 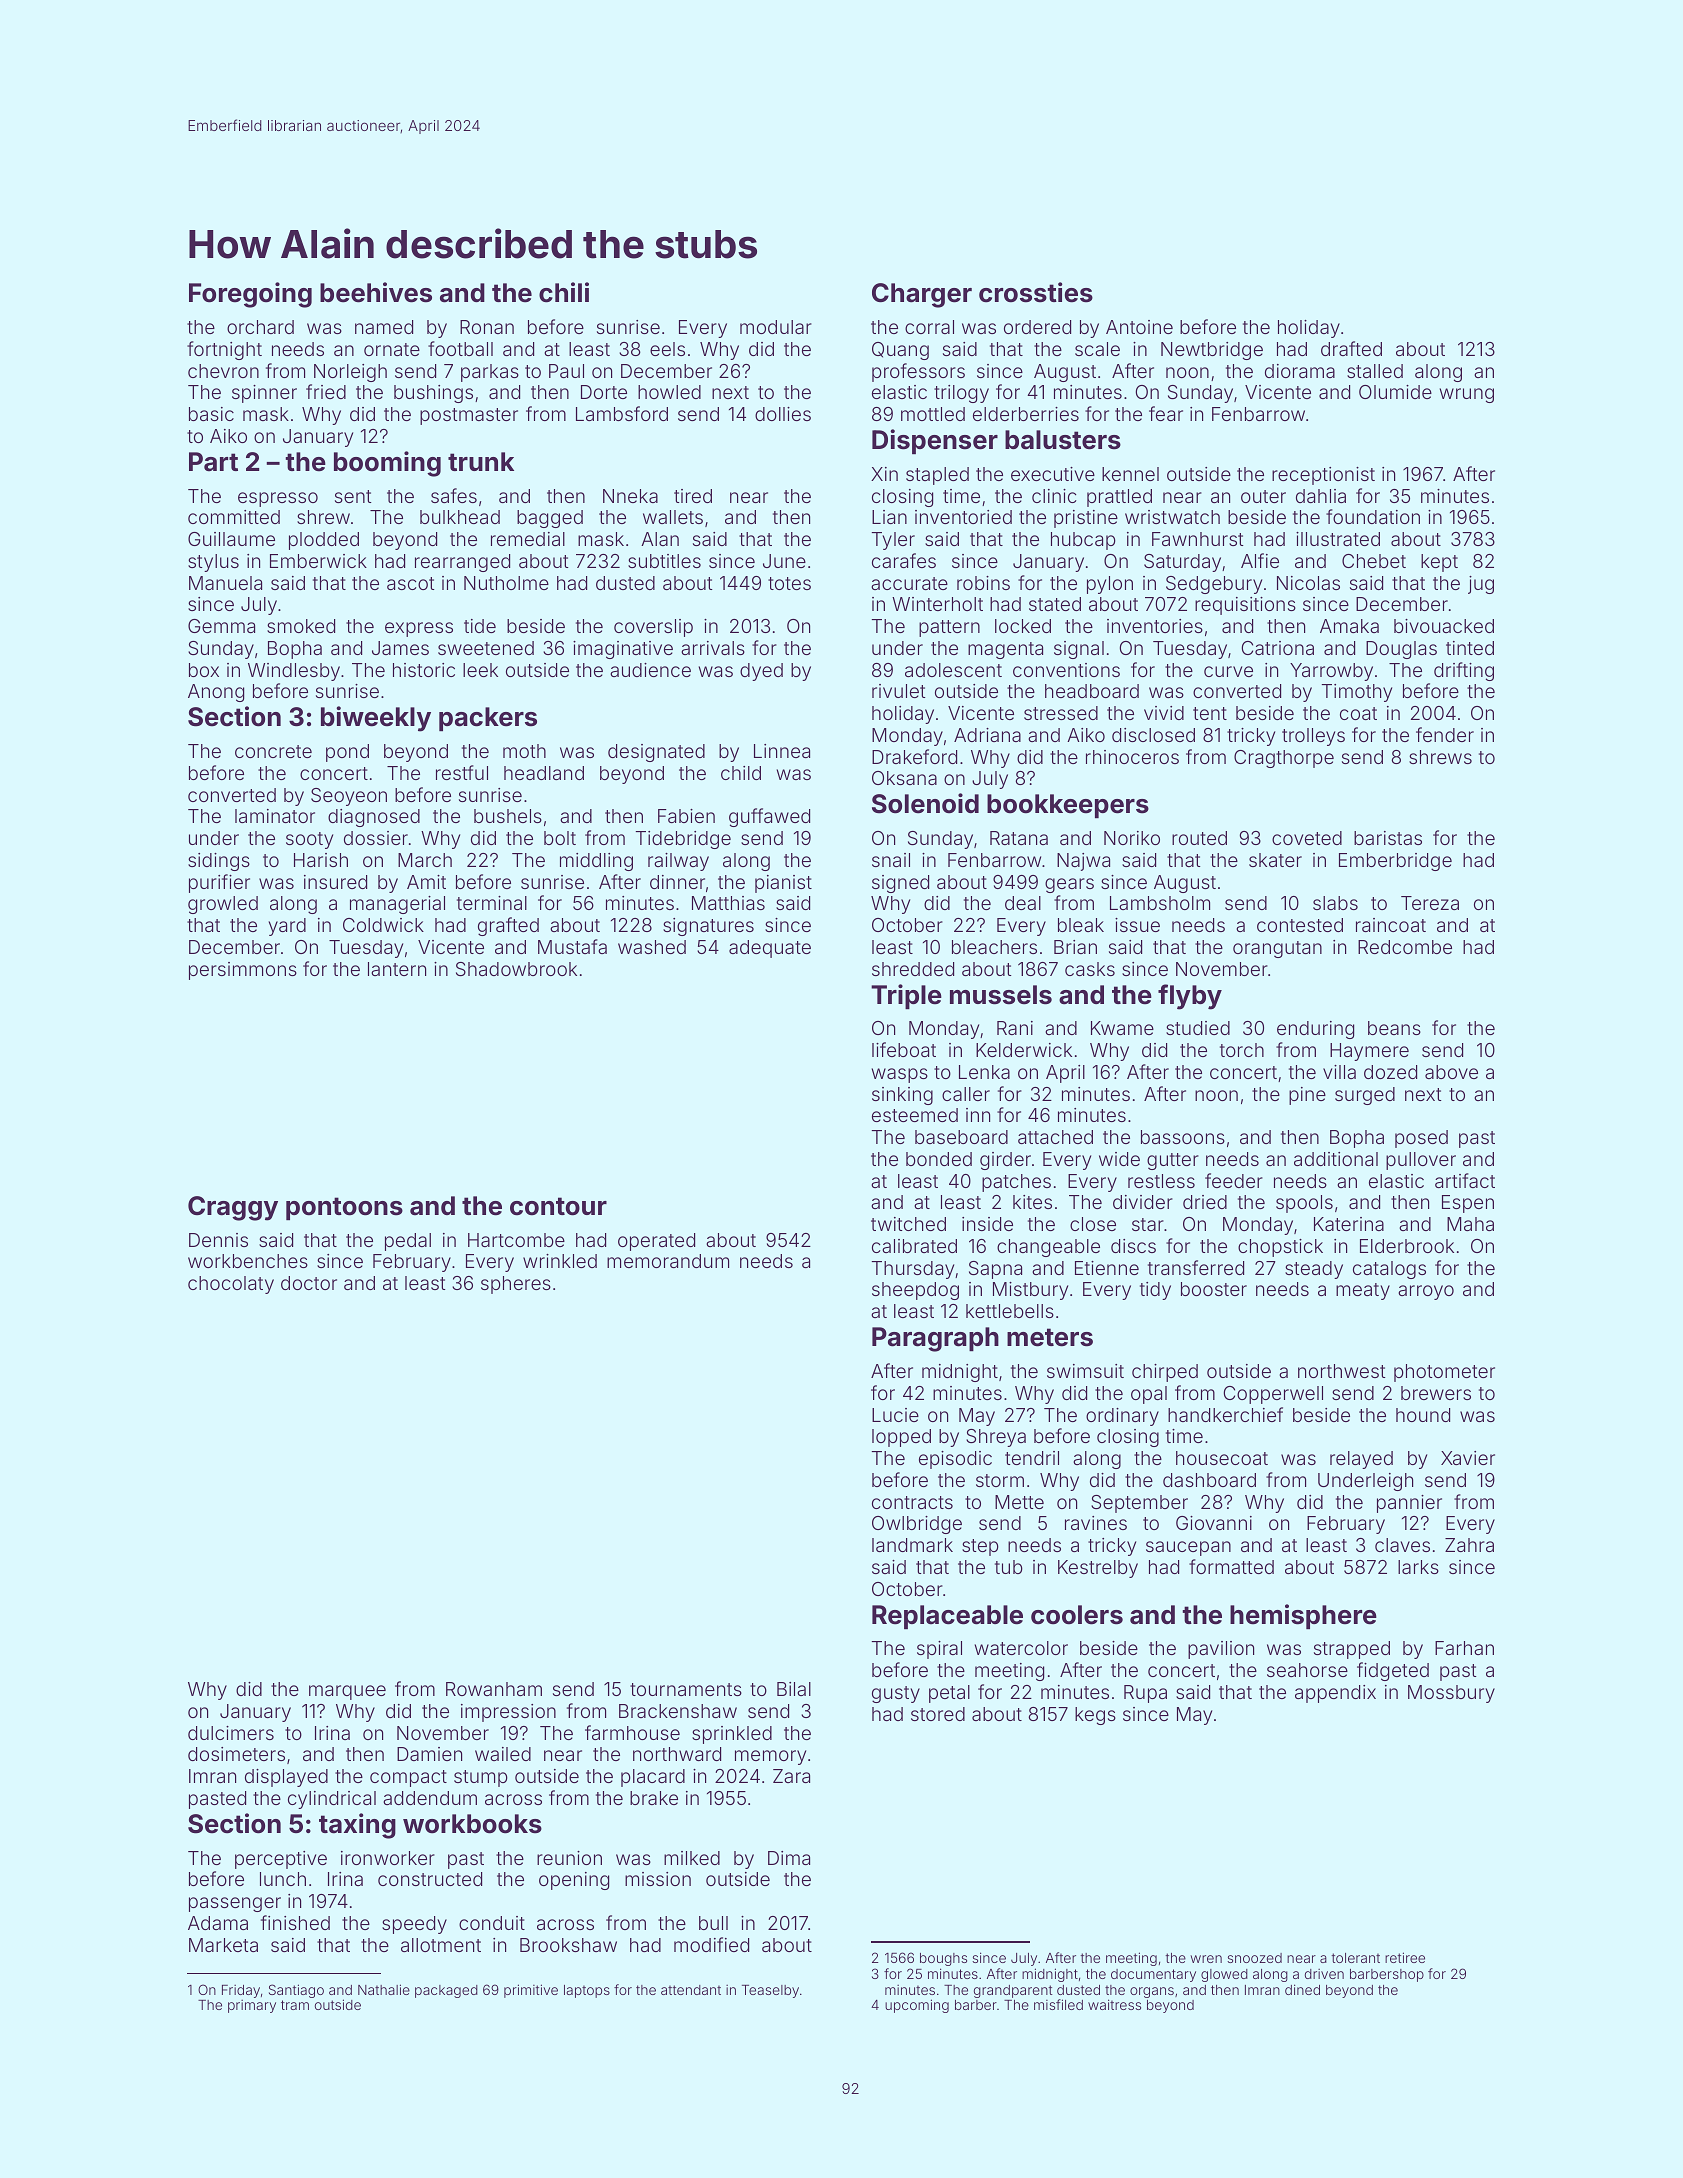 I want to click on Dima, so click(x=789, y=1858).
